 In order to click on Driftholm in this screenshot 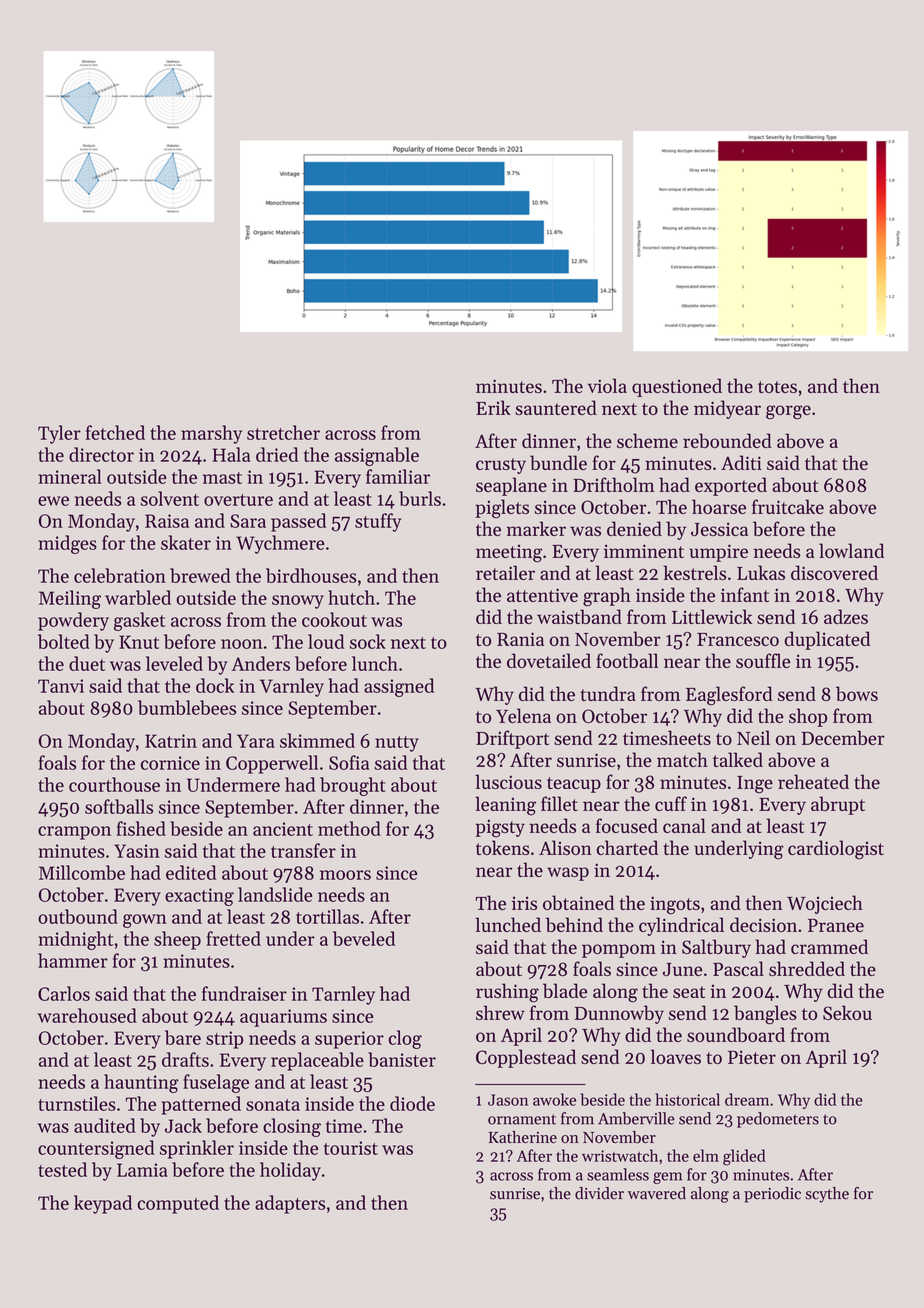, I will do `click(614, 484)`.
